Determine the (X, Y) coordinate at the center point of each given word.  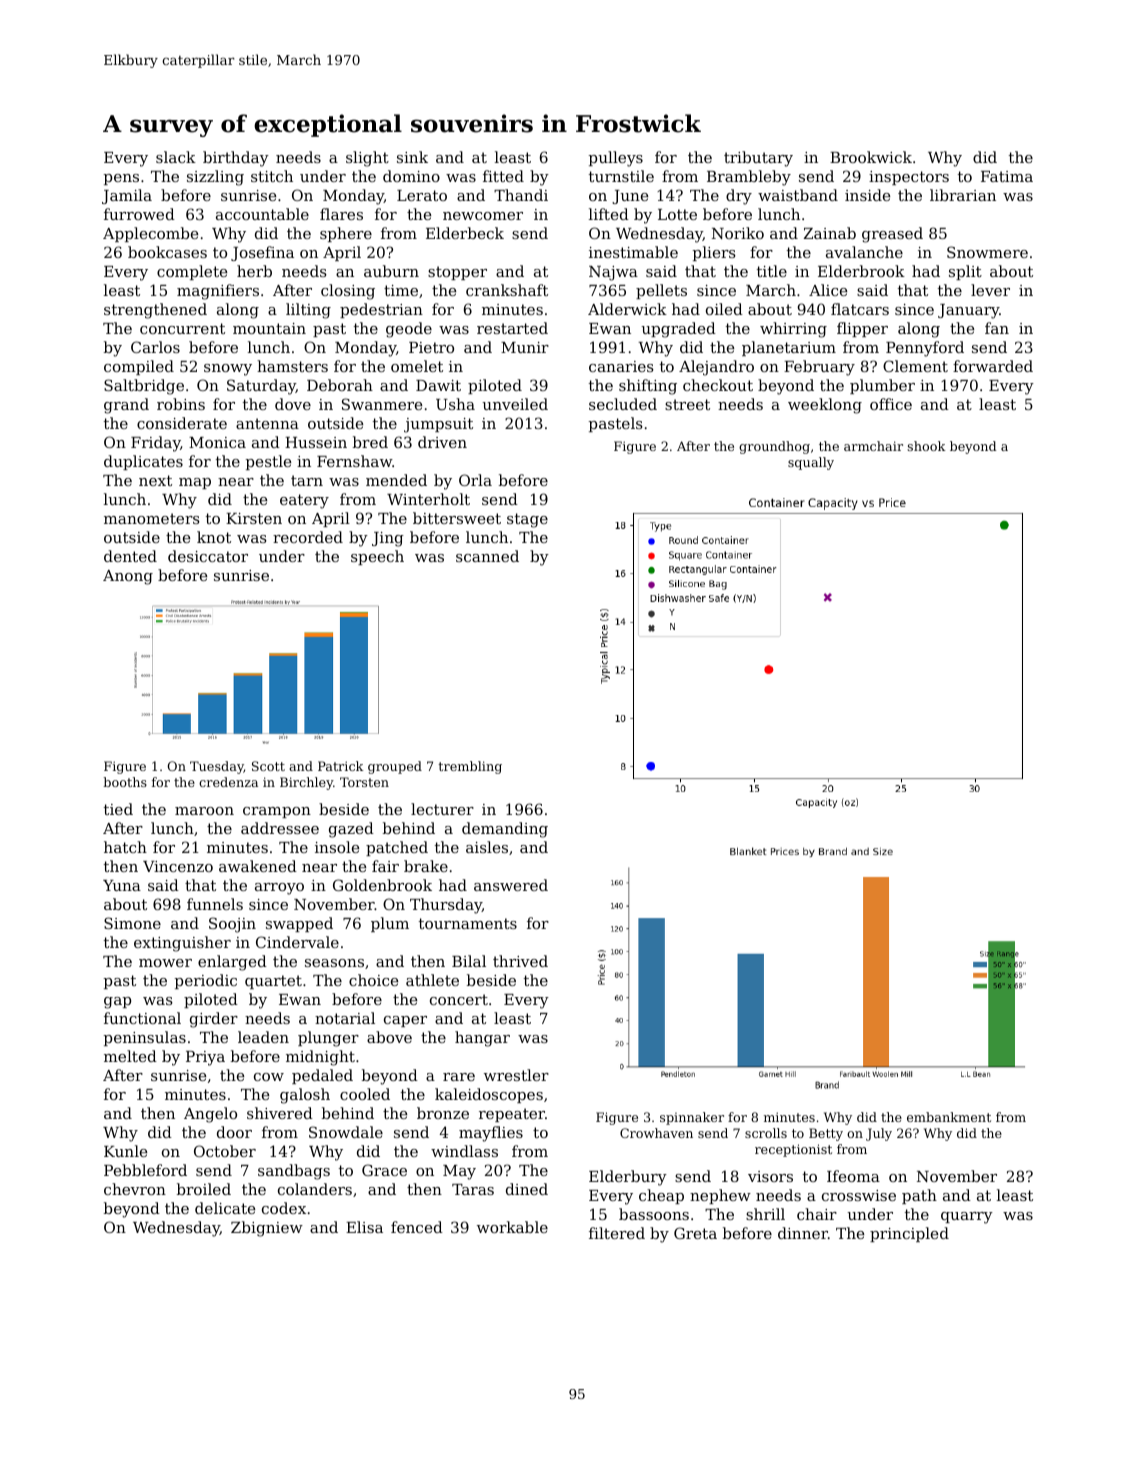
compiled (139, 367)
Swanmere (382, 404)
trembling (470, 767)
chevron (135, 1189)
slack (176, 157)
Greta (695, 1233)
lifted (609, 214)
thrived (520, 961)
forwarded (993, 366)
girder (214, 1020)
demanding (505, 830)
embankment (949, 1117)
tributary (758, 159)
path (919, 1196)
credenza (228, 782)
